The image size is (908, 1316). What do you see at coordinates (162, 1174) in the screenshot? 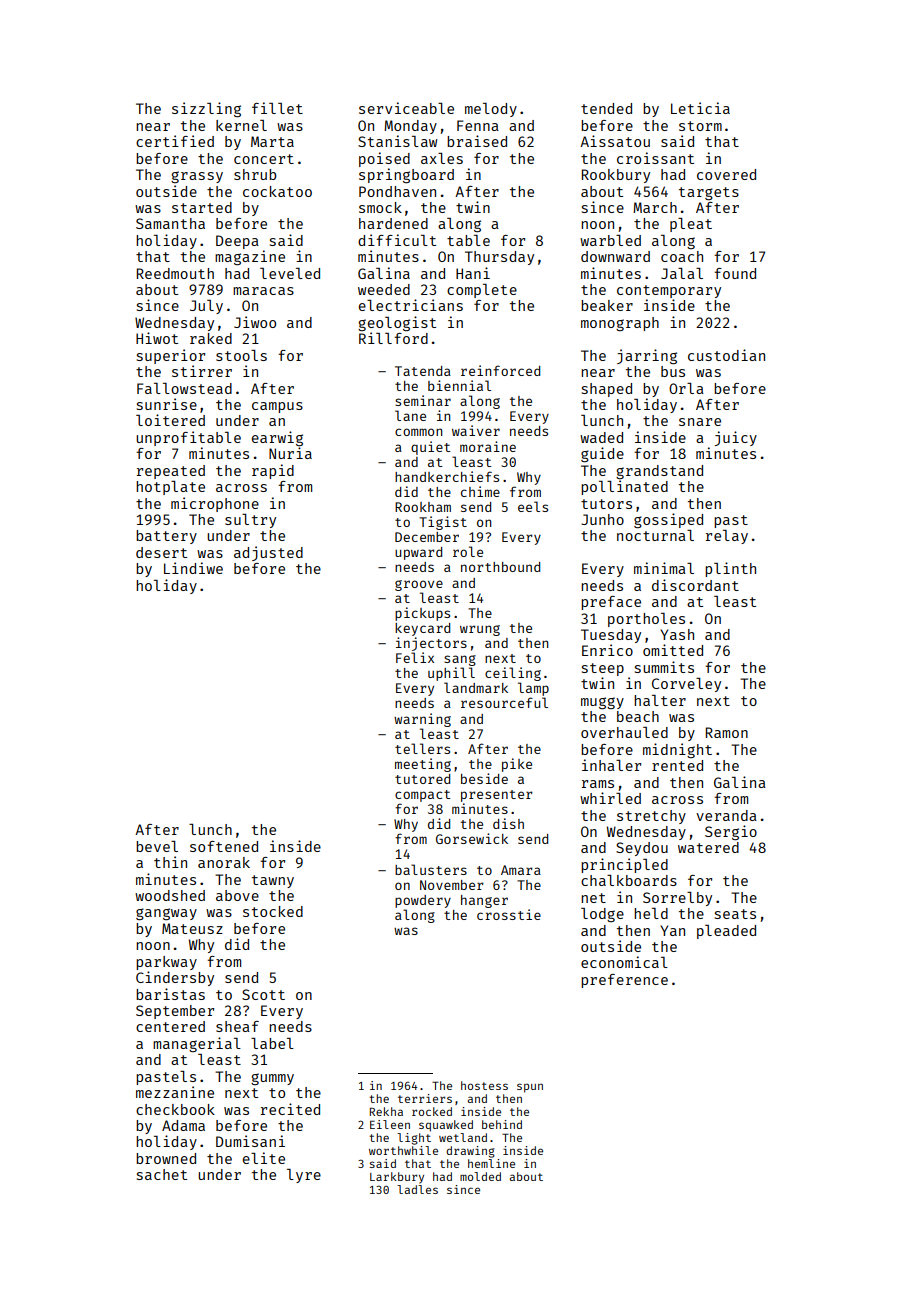
I see `sachet` at bounding box center [162, 1174].
